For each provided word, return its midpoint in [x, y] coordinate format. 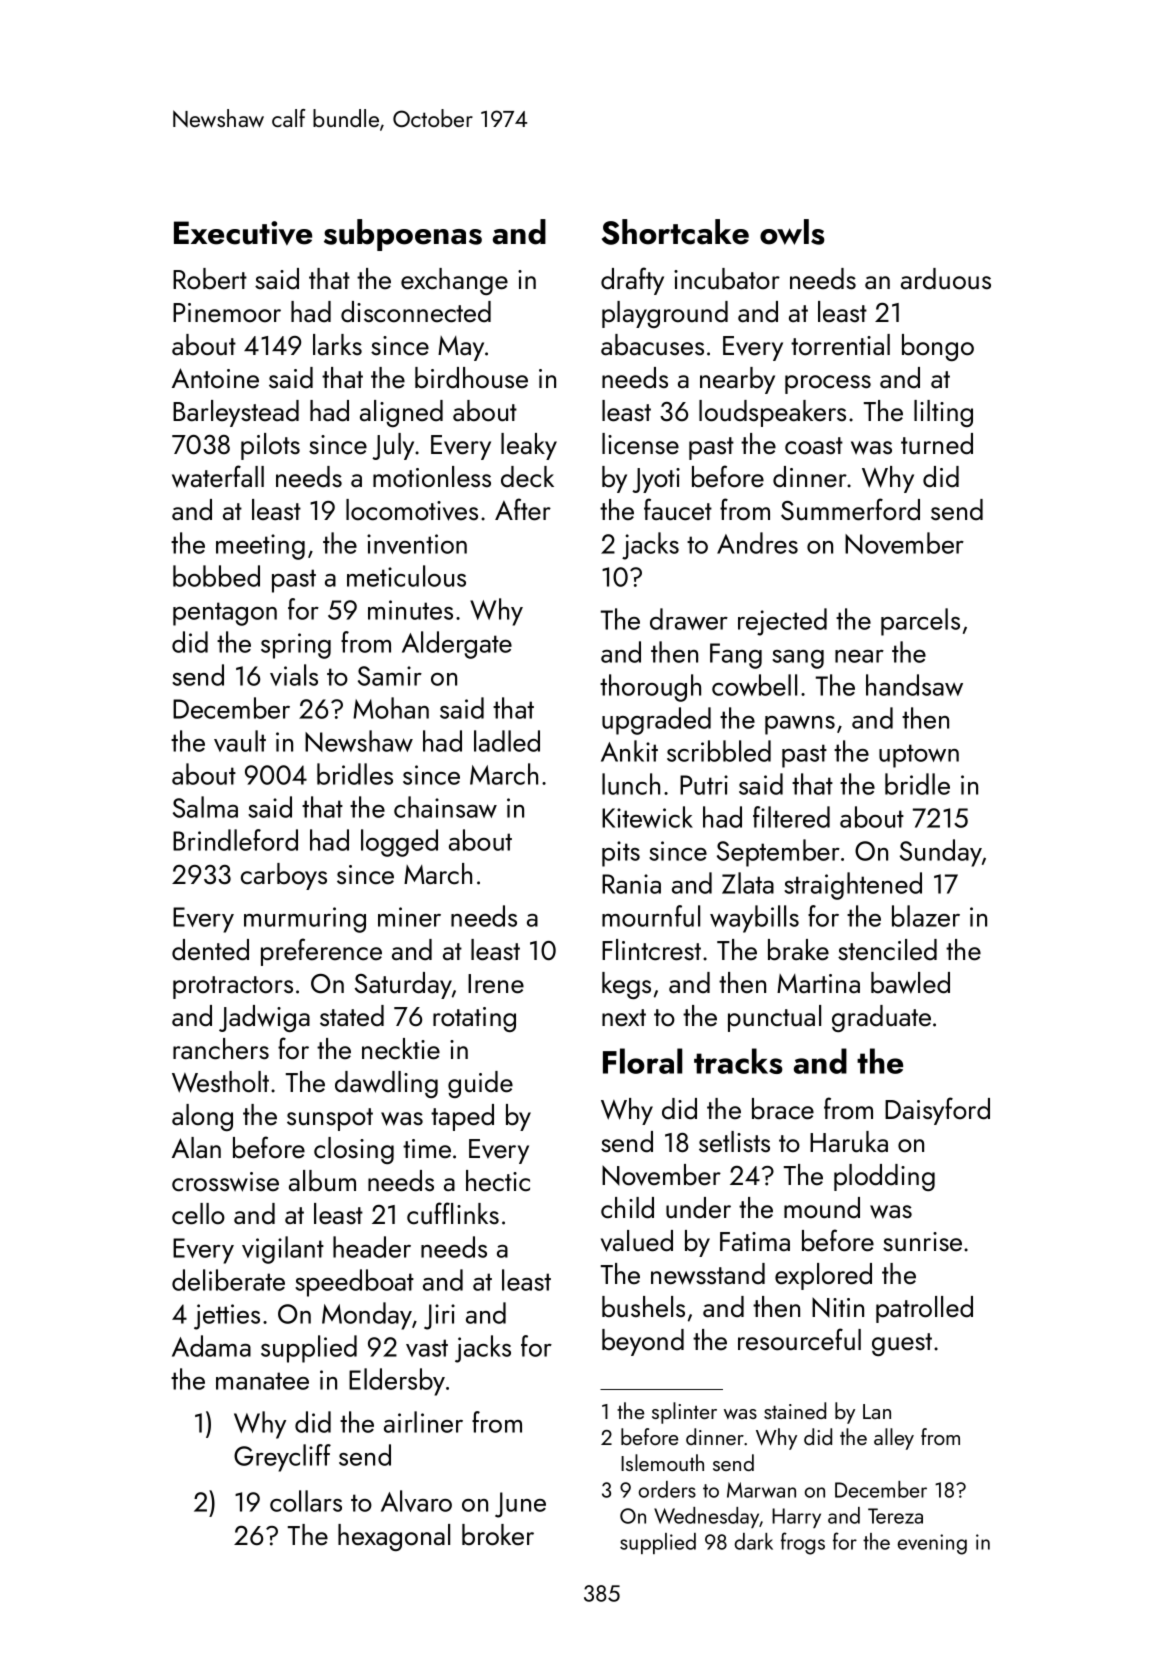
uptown [919, 756]
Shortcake [675, 232]
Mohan [391, 708]
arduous [946, 279]
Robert [210, 279]
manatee [262, 1381]
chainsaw [445, 807]
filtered [791, 817]
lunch [631, 784]
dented [210, 950]
